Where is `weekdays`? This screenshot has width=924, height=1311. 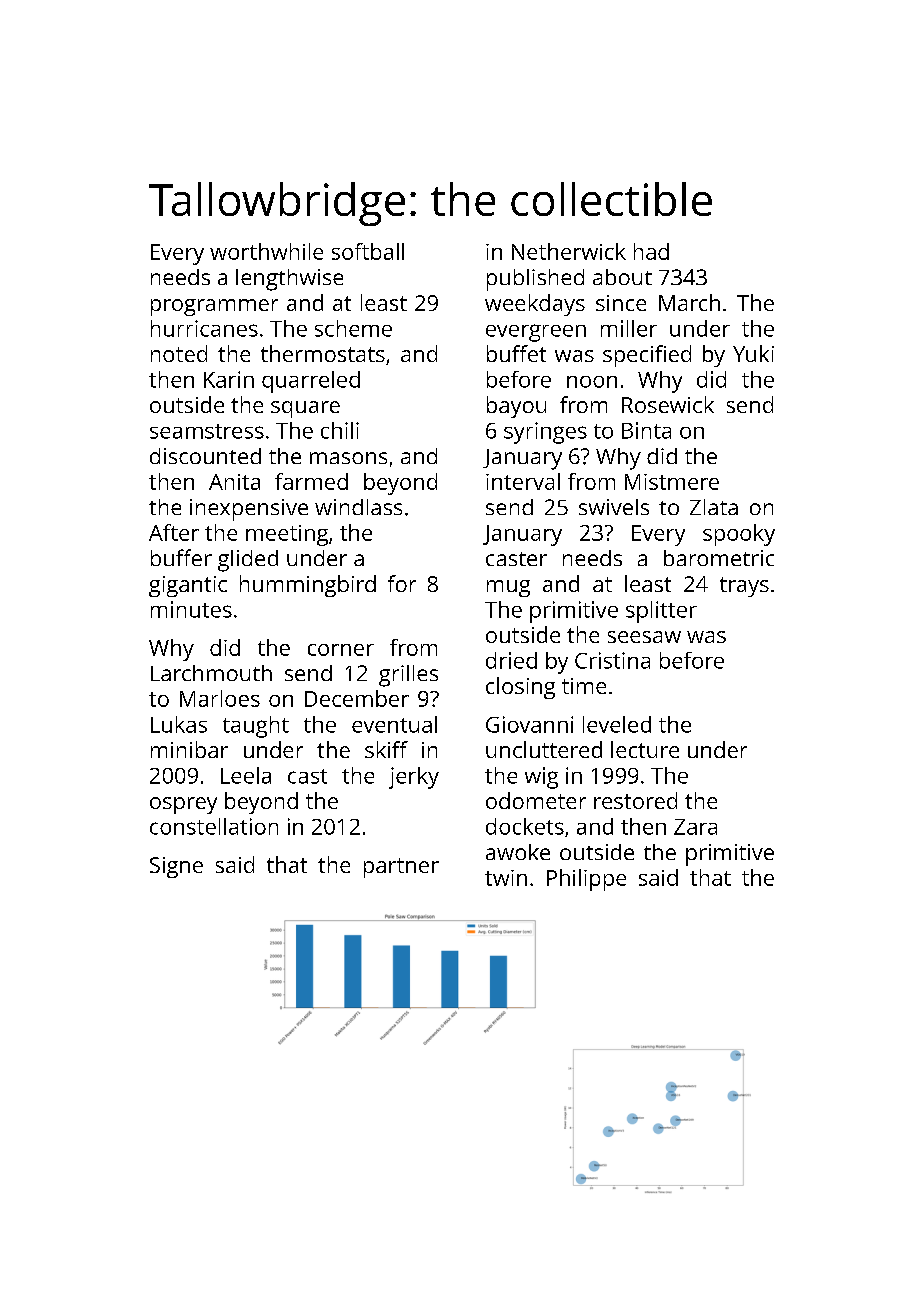
weekdays is located at coordinates (535, 305).
